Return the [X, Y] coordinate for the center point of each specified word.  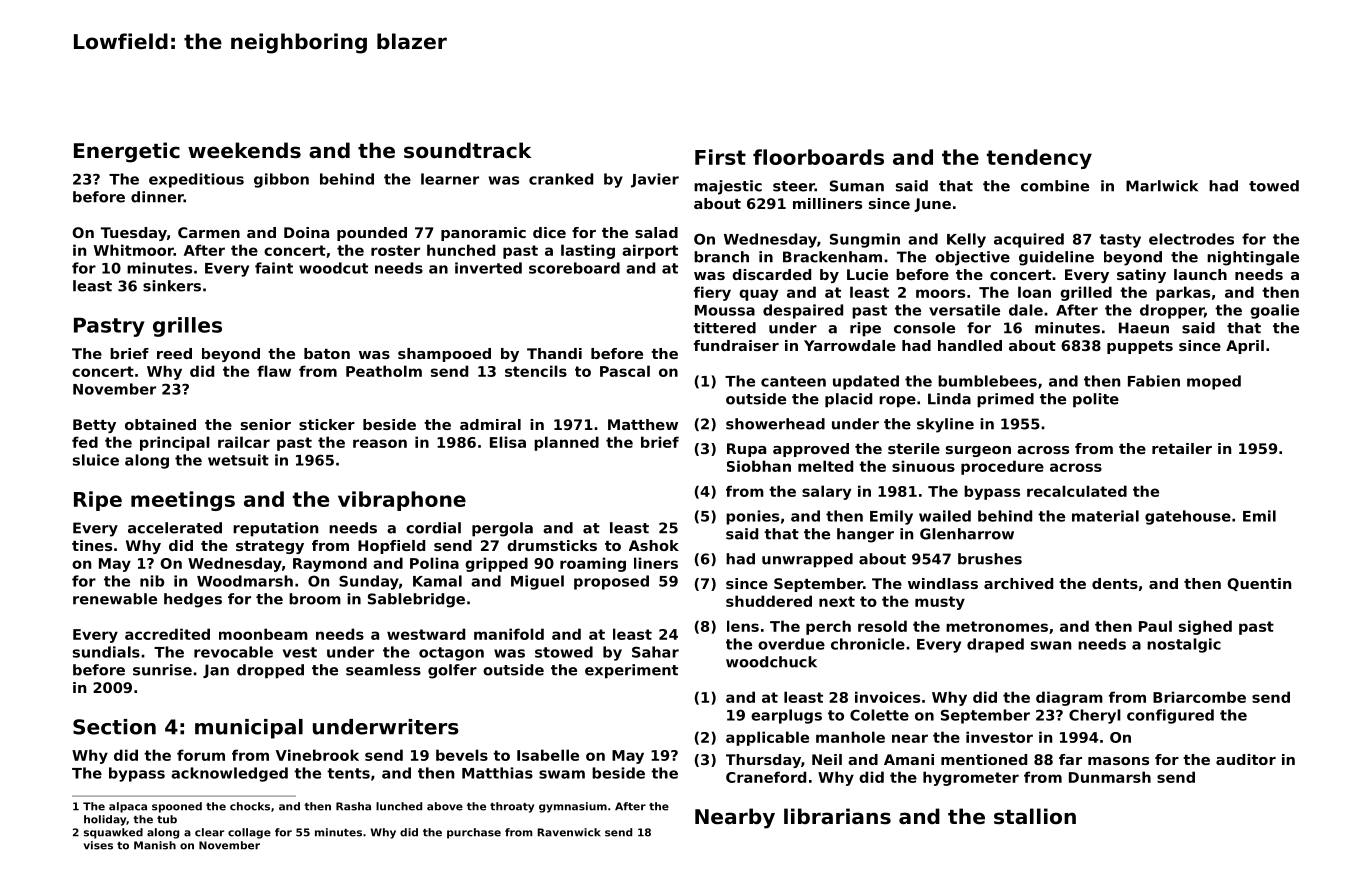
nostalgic [1184, 645]
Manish [155, 845]
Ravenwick [569, 832]
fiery [712, 293]
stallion [1035, 816]
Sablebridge [416, 600]
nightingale [1253, 258]
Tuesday [134, 234]
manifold [509, 634]
